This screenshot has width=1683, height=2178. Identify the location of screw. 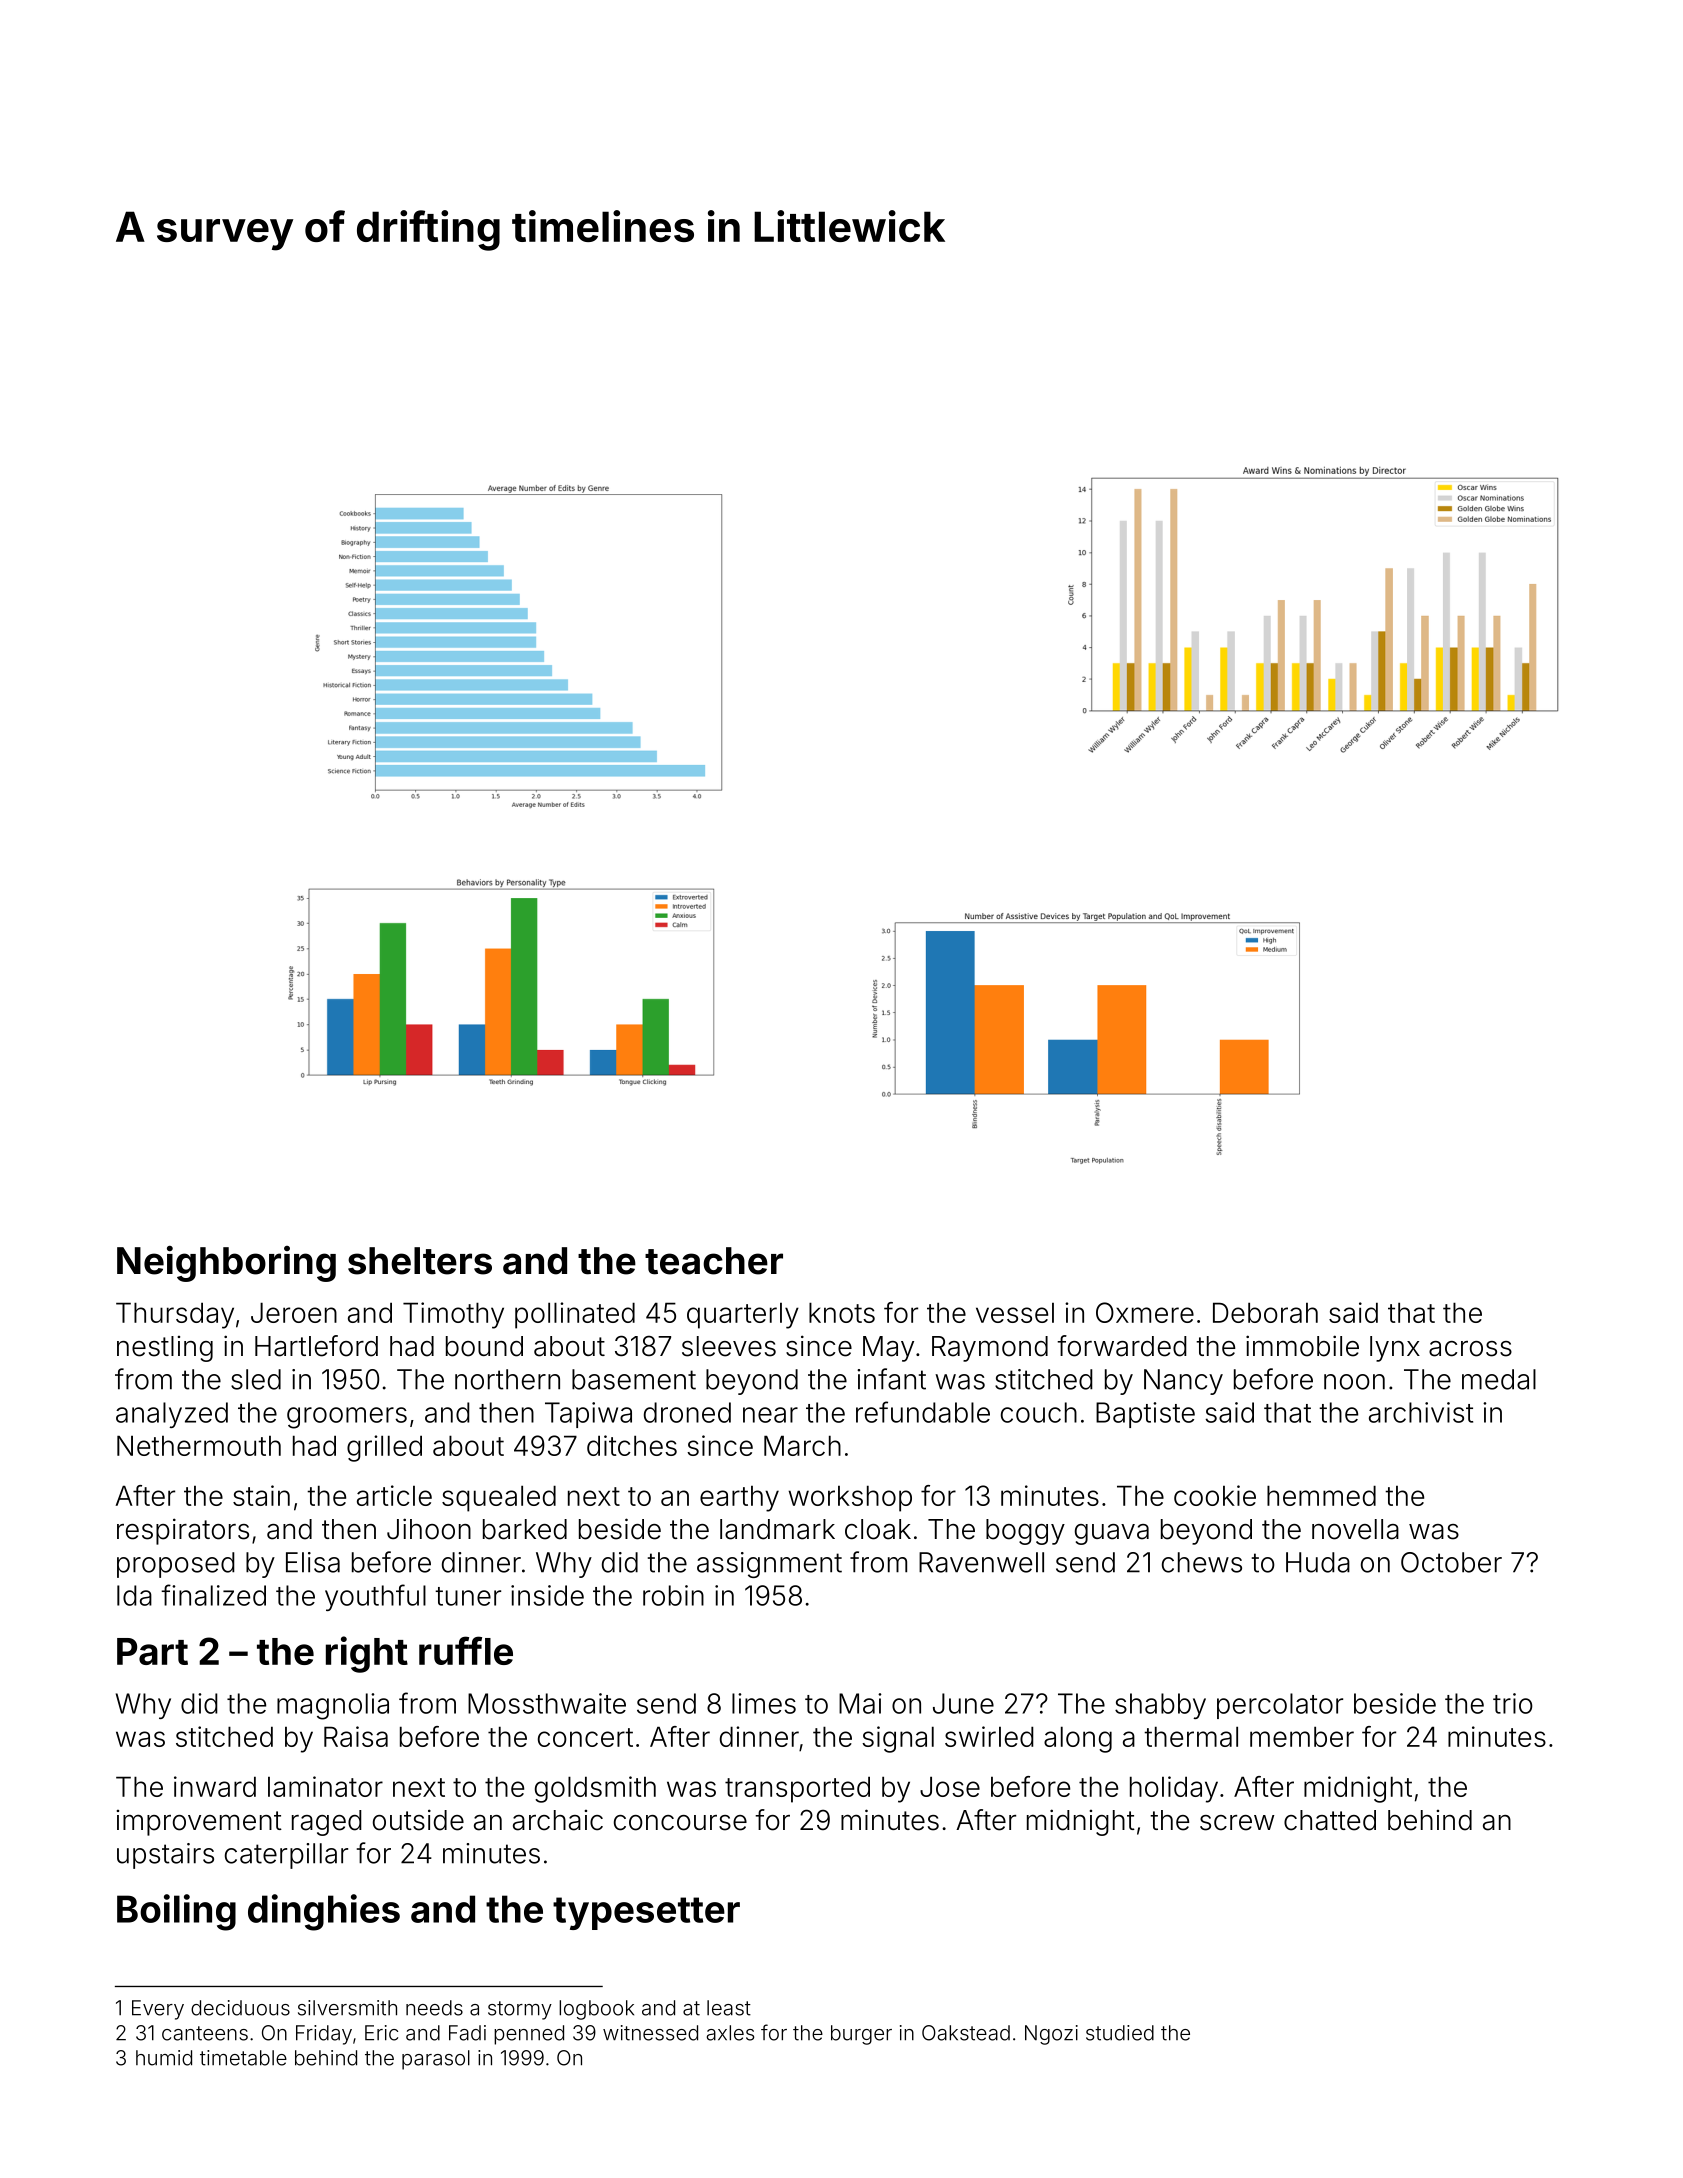
(1237, 1823).
